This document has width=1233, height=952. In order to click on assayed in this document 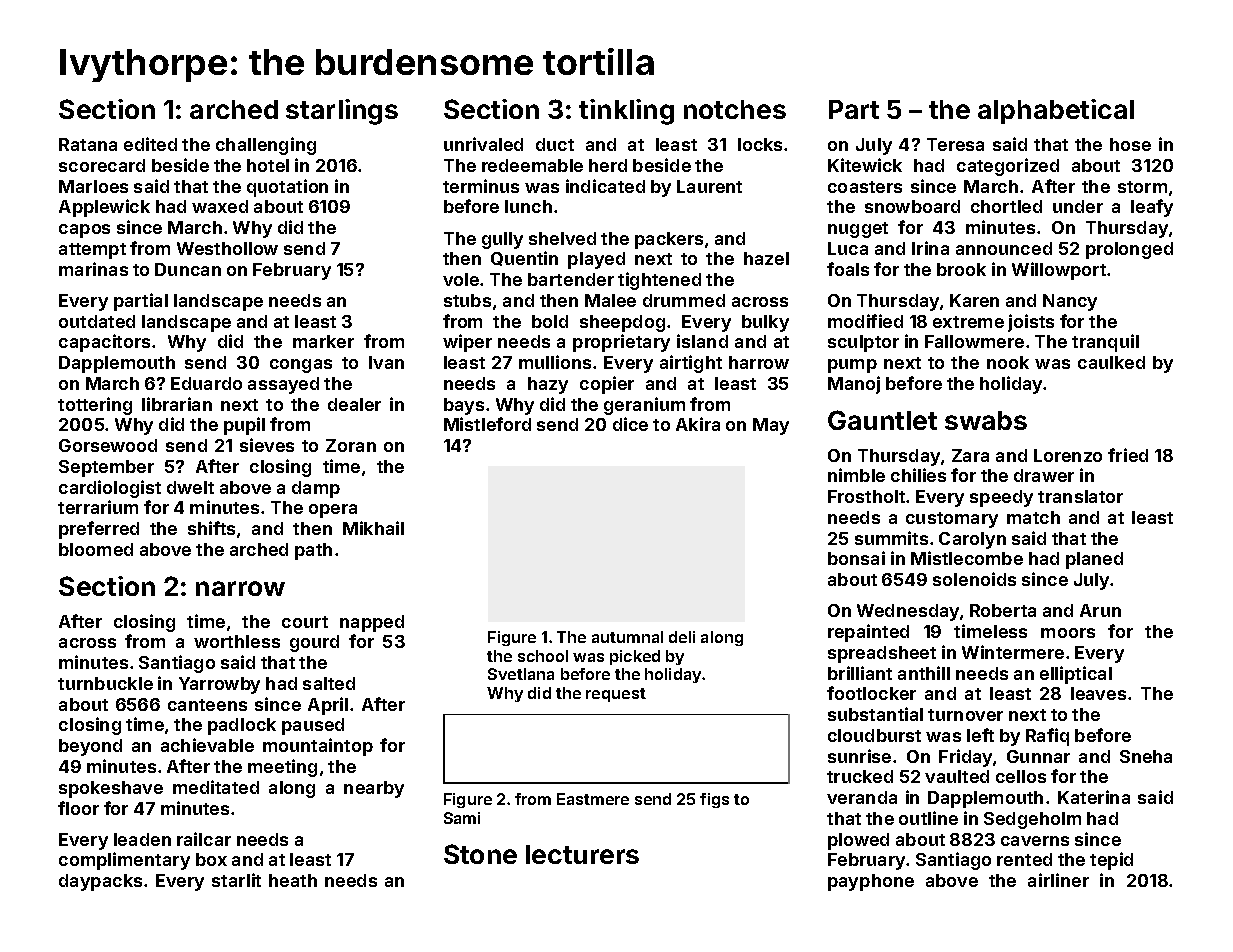, I will do `click(283, 385)`.
